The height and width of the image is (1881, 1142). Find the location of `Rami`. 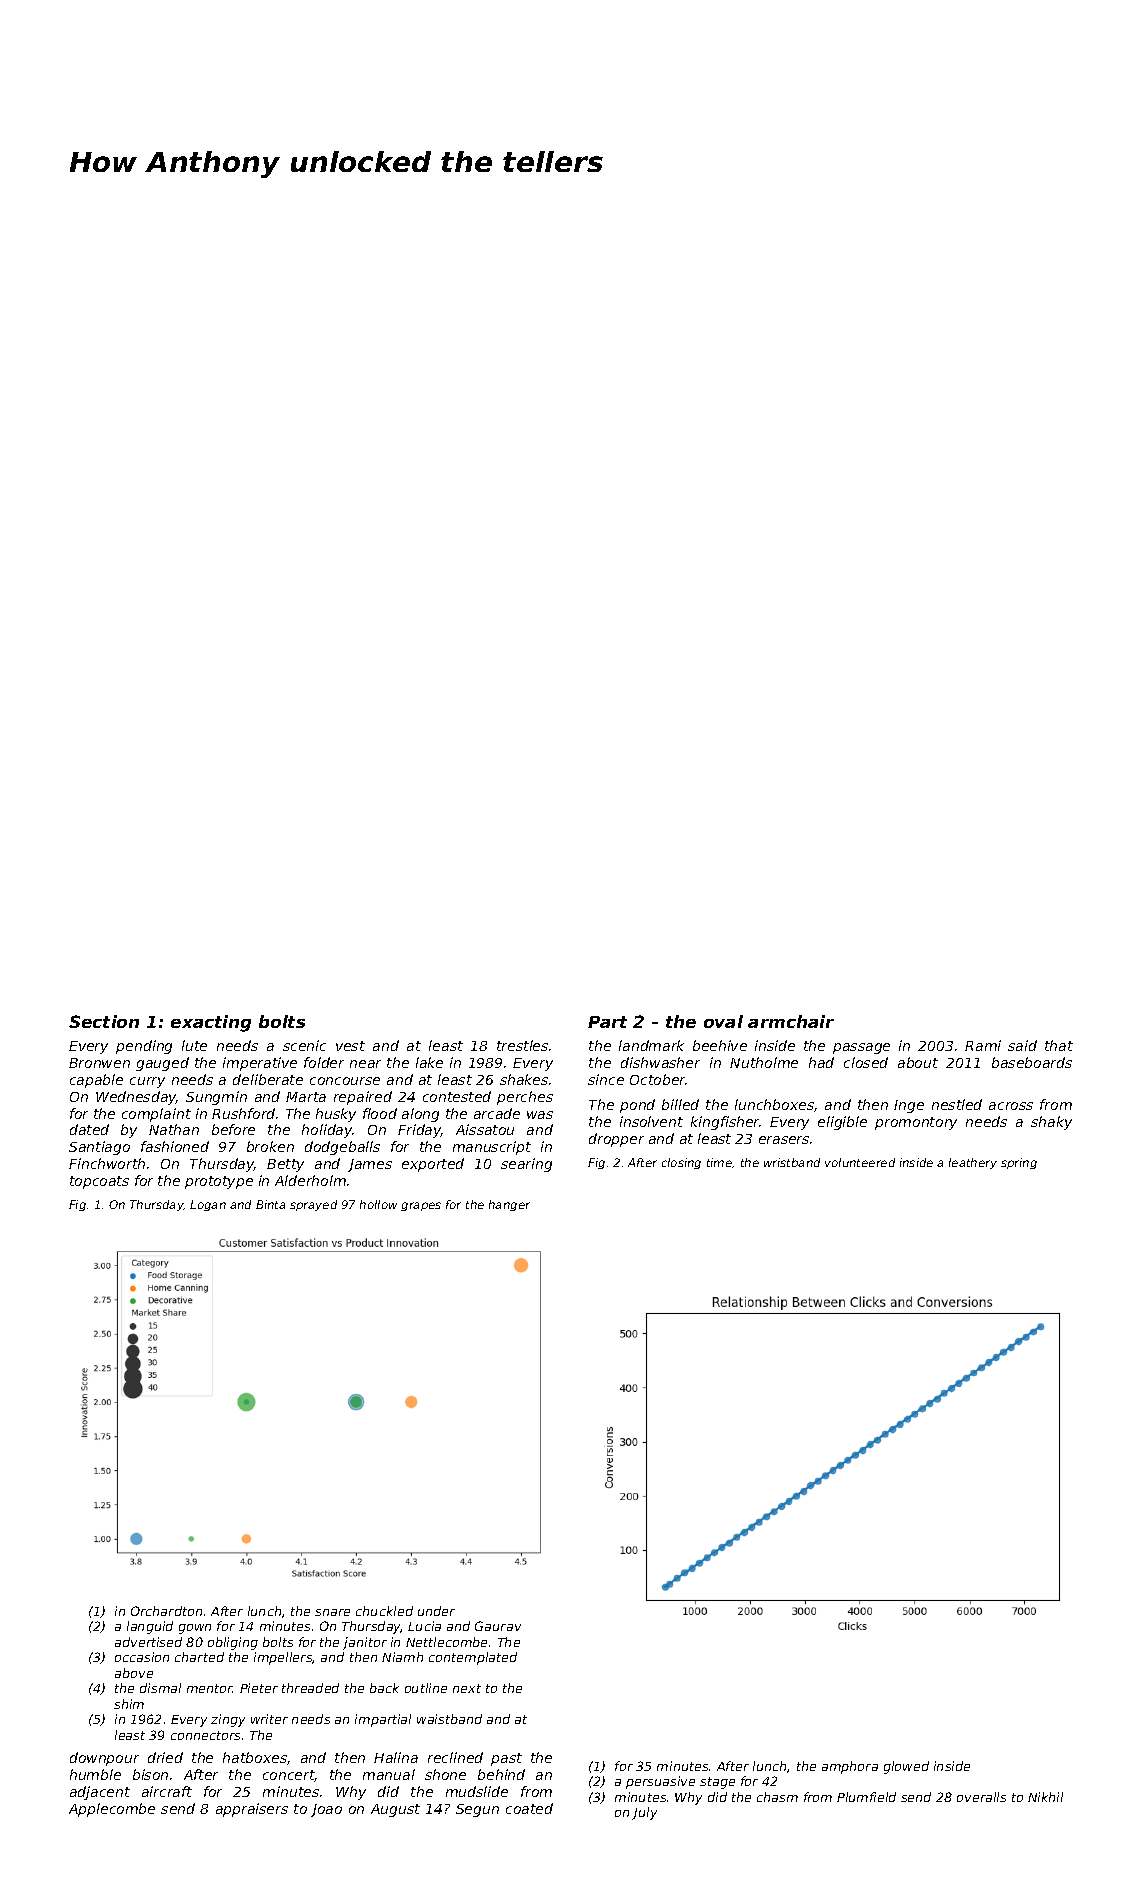

Rami is located at coordinates (983, 1045).
